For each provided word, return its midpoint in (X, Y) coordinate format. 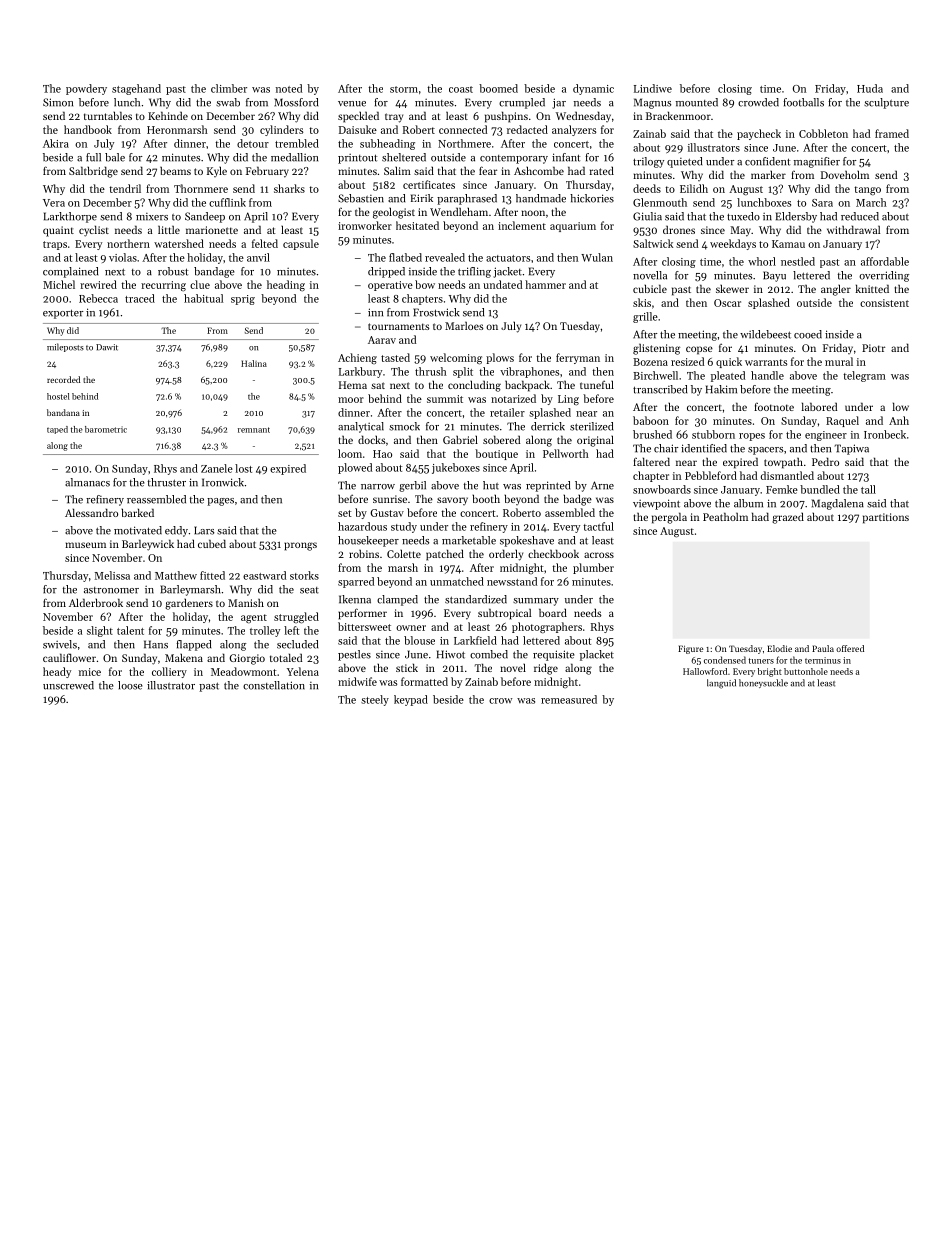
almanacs (87, 482)
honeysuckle (763, 683)
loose (130, 685)
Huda (870, 88)
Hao (382, 454)
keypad (411, 700)
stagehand (136, 89)
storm (404, 89)
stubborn (713, 434)
